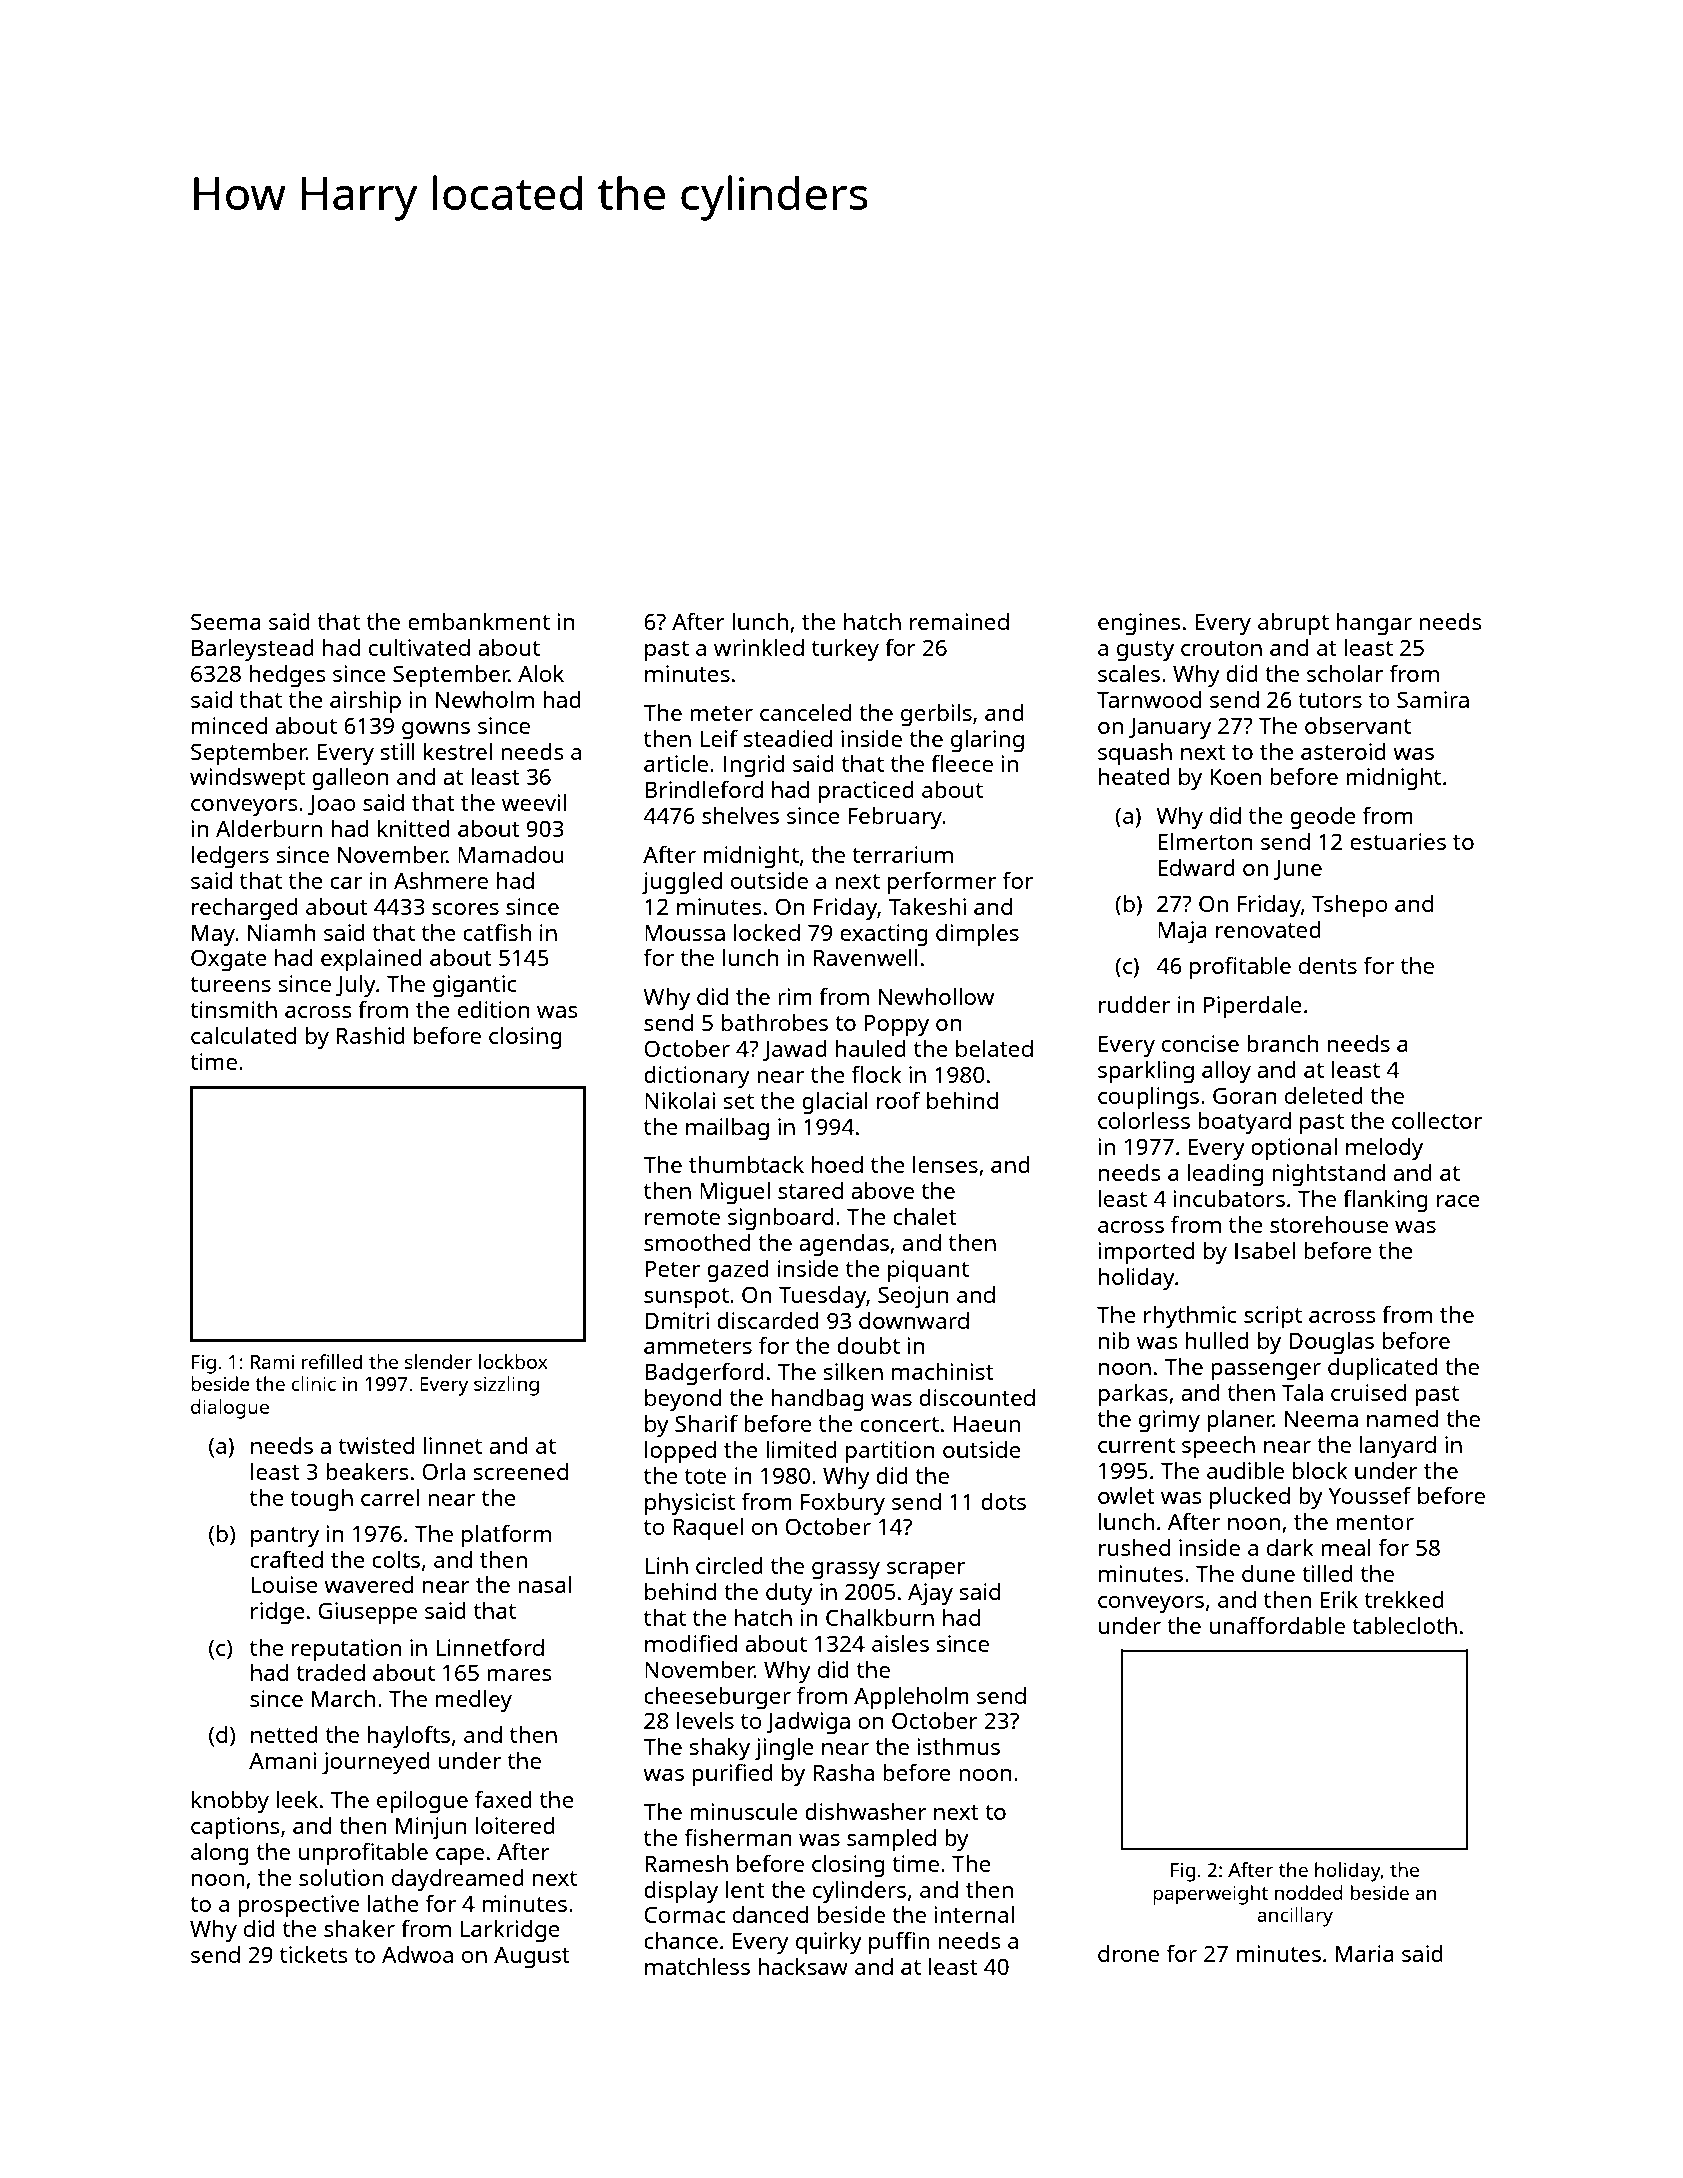  Describe the element at coordinates (686, 1863) in the image. I see `Ramesh` at that location.
